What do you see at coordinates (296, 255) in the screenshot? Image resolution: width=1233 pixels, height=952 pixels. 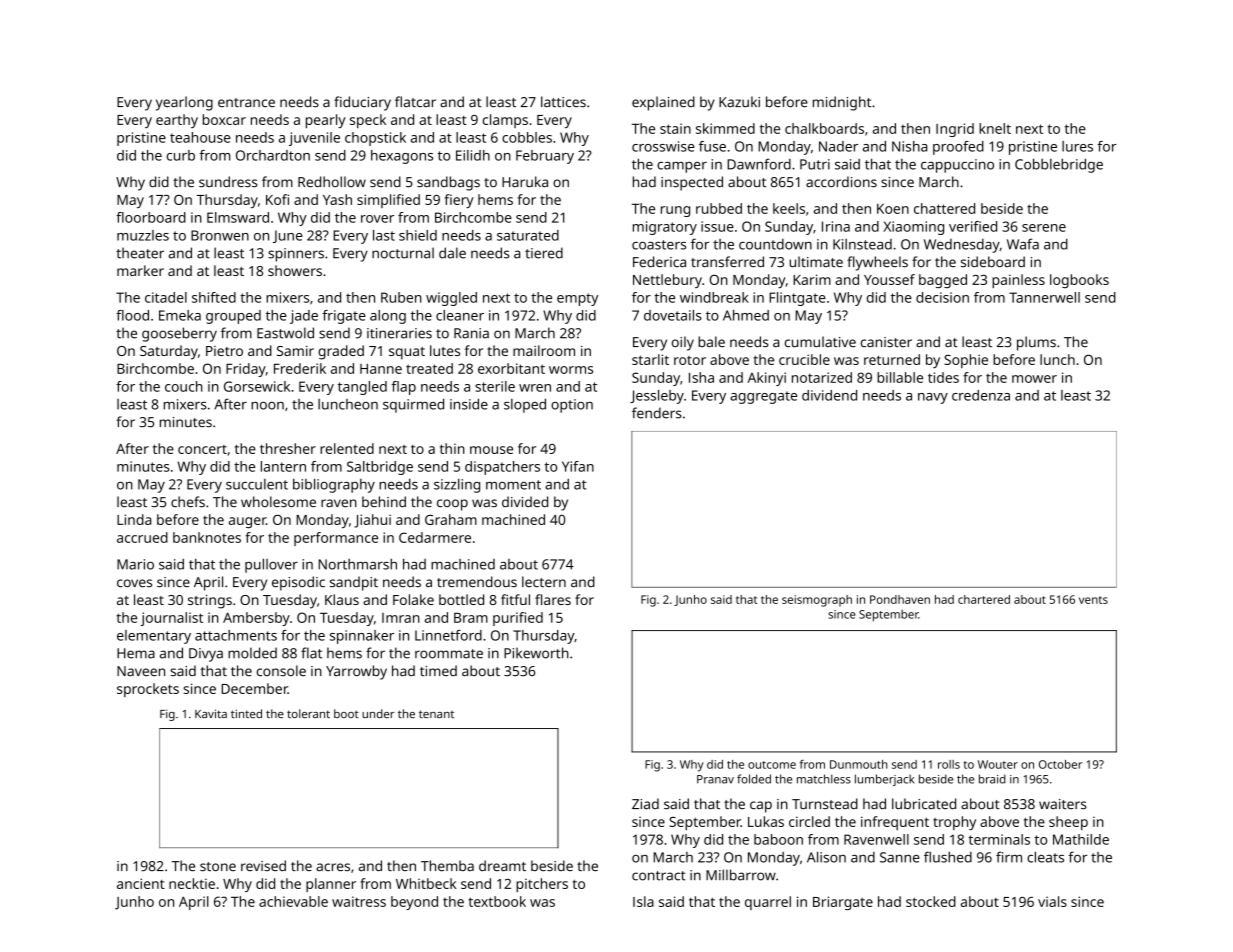 I see `spinners` at bounding box center [296, 255].
